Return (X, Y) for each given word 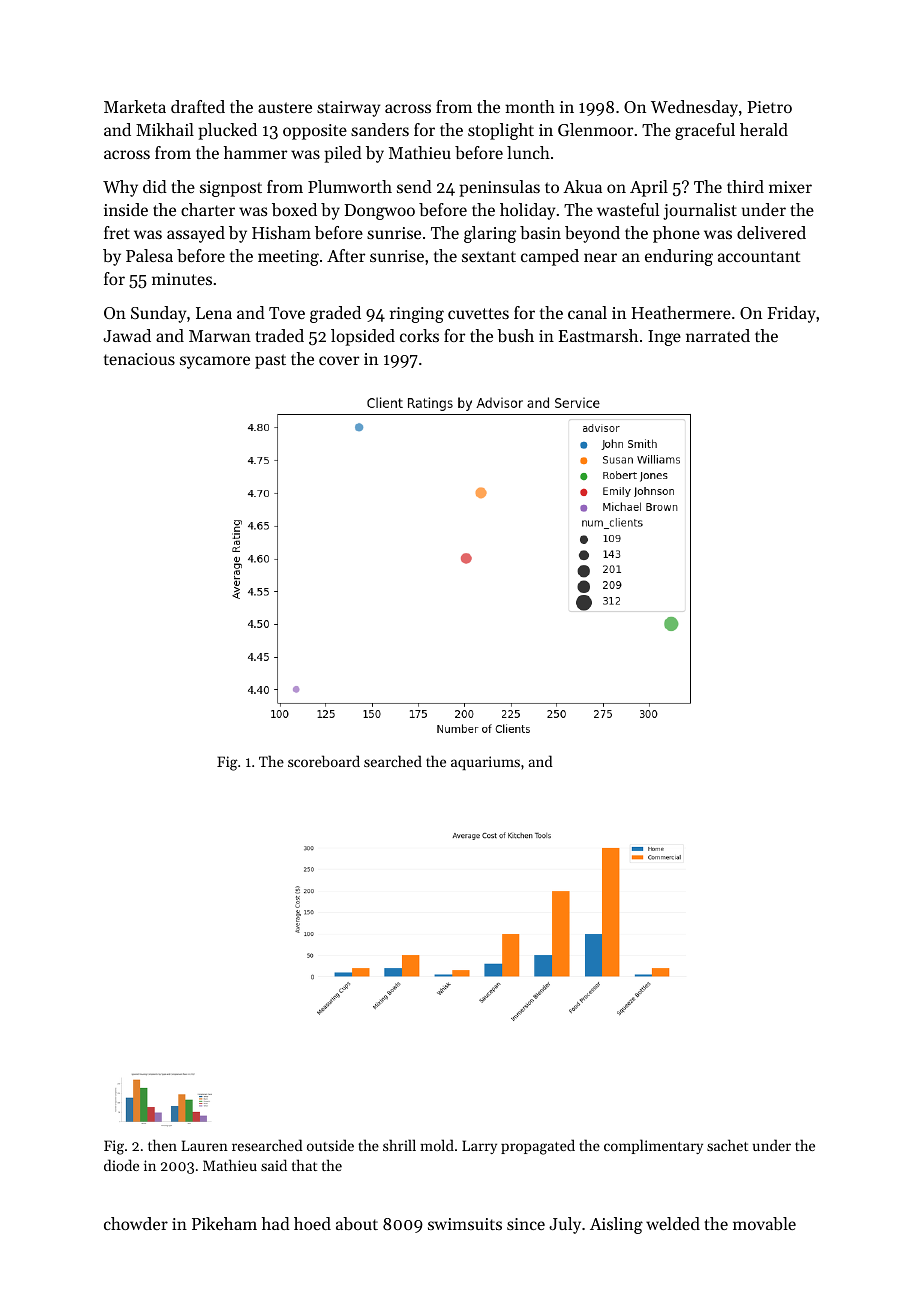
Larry (479, 1147)
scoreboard (324, 761)
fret (117, 232)
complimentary (653, 1146)
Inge (664, 338)
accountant (759, 256)
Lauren (204, 1145)
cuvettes (478, 313)
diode (121, 1165)
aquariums (485, 763)
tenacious (139, 359)
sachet (727, 1145)
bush (515, 335)
